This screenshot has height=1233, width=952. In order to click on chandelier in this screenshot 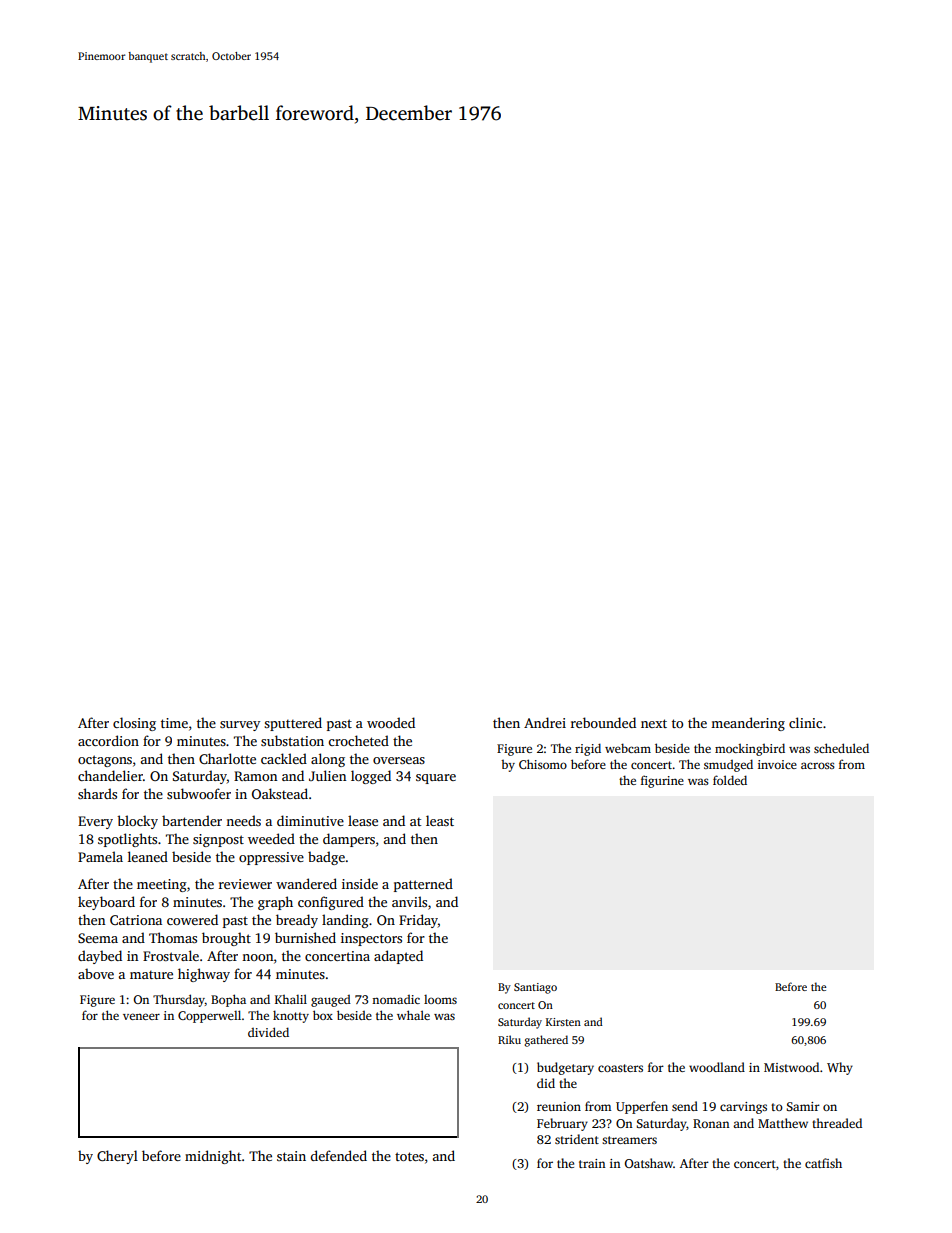, I will do `click(110, 775)`.
